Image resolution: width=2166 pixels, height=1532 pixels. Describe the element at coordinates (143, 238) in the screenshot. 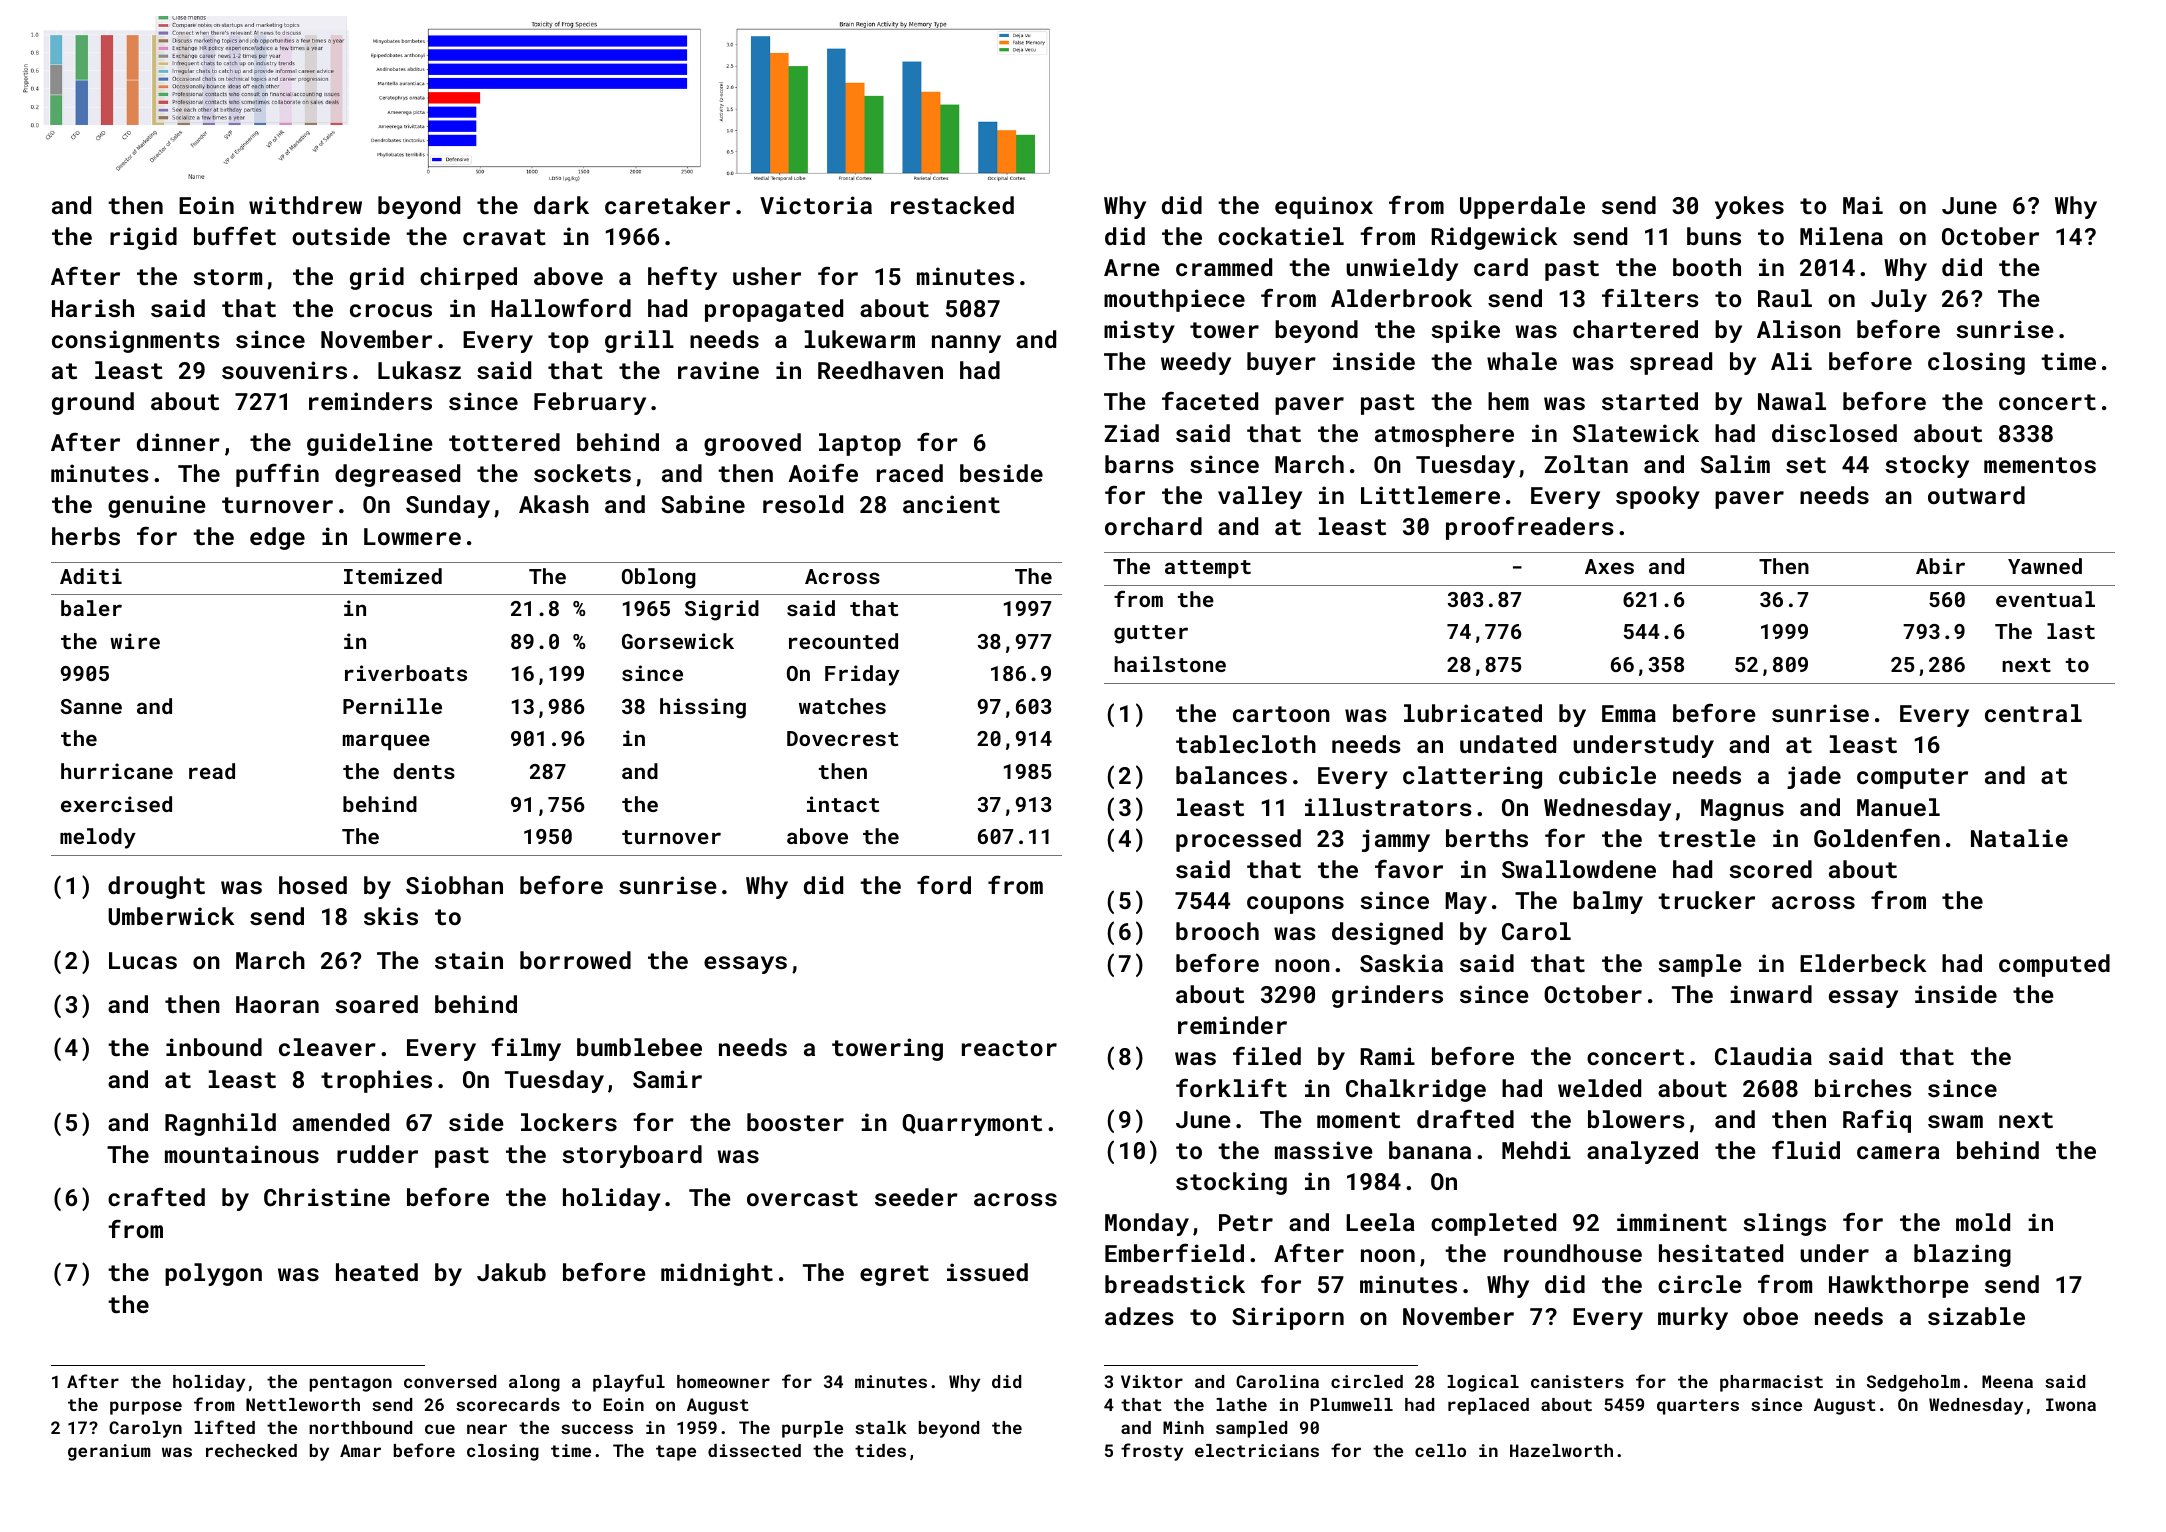

I see `rigid` at that location.
